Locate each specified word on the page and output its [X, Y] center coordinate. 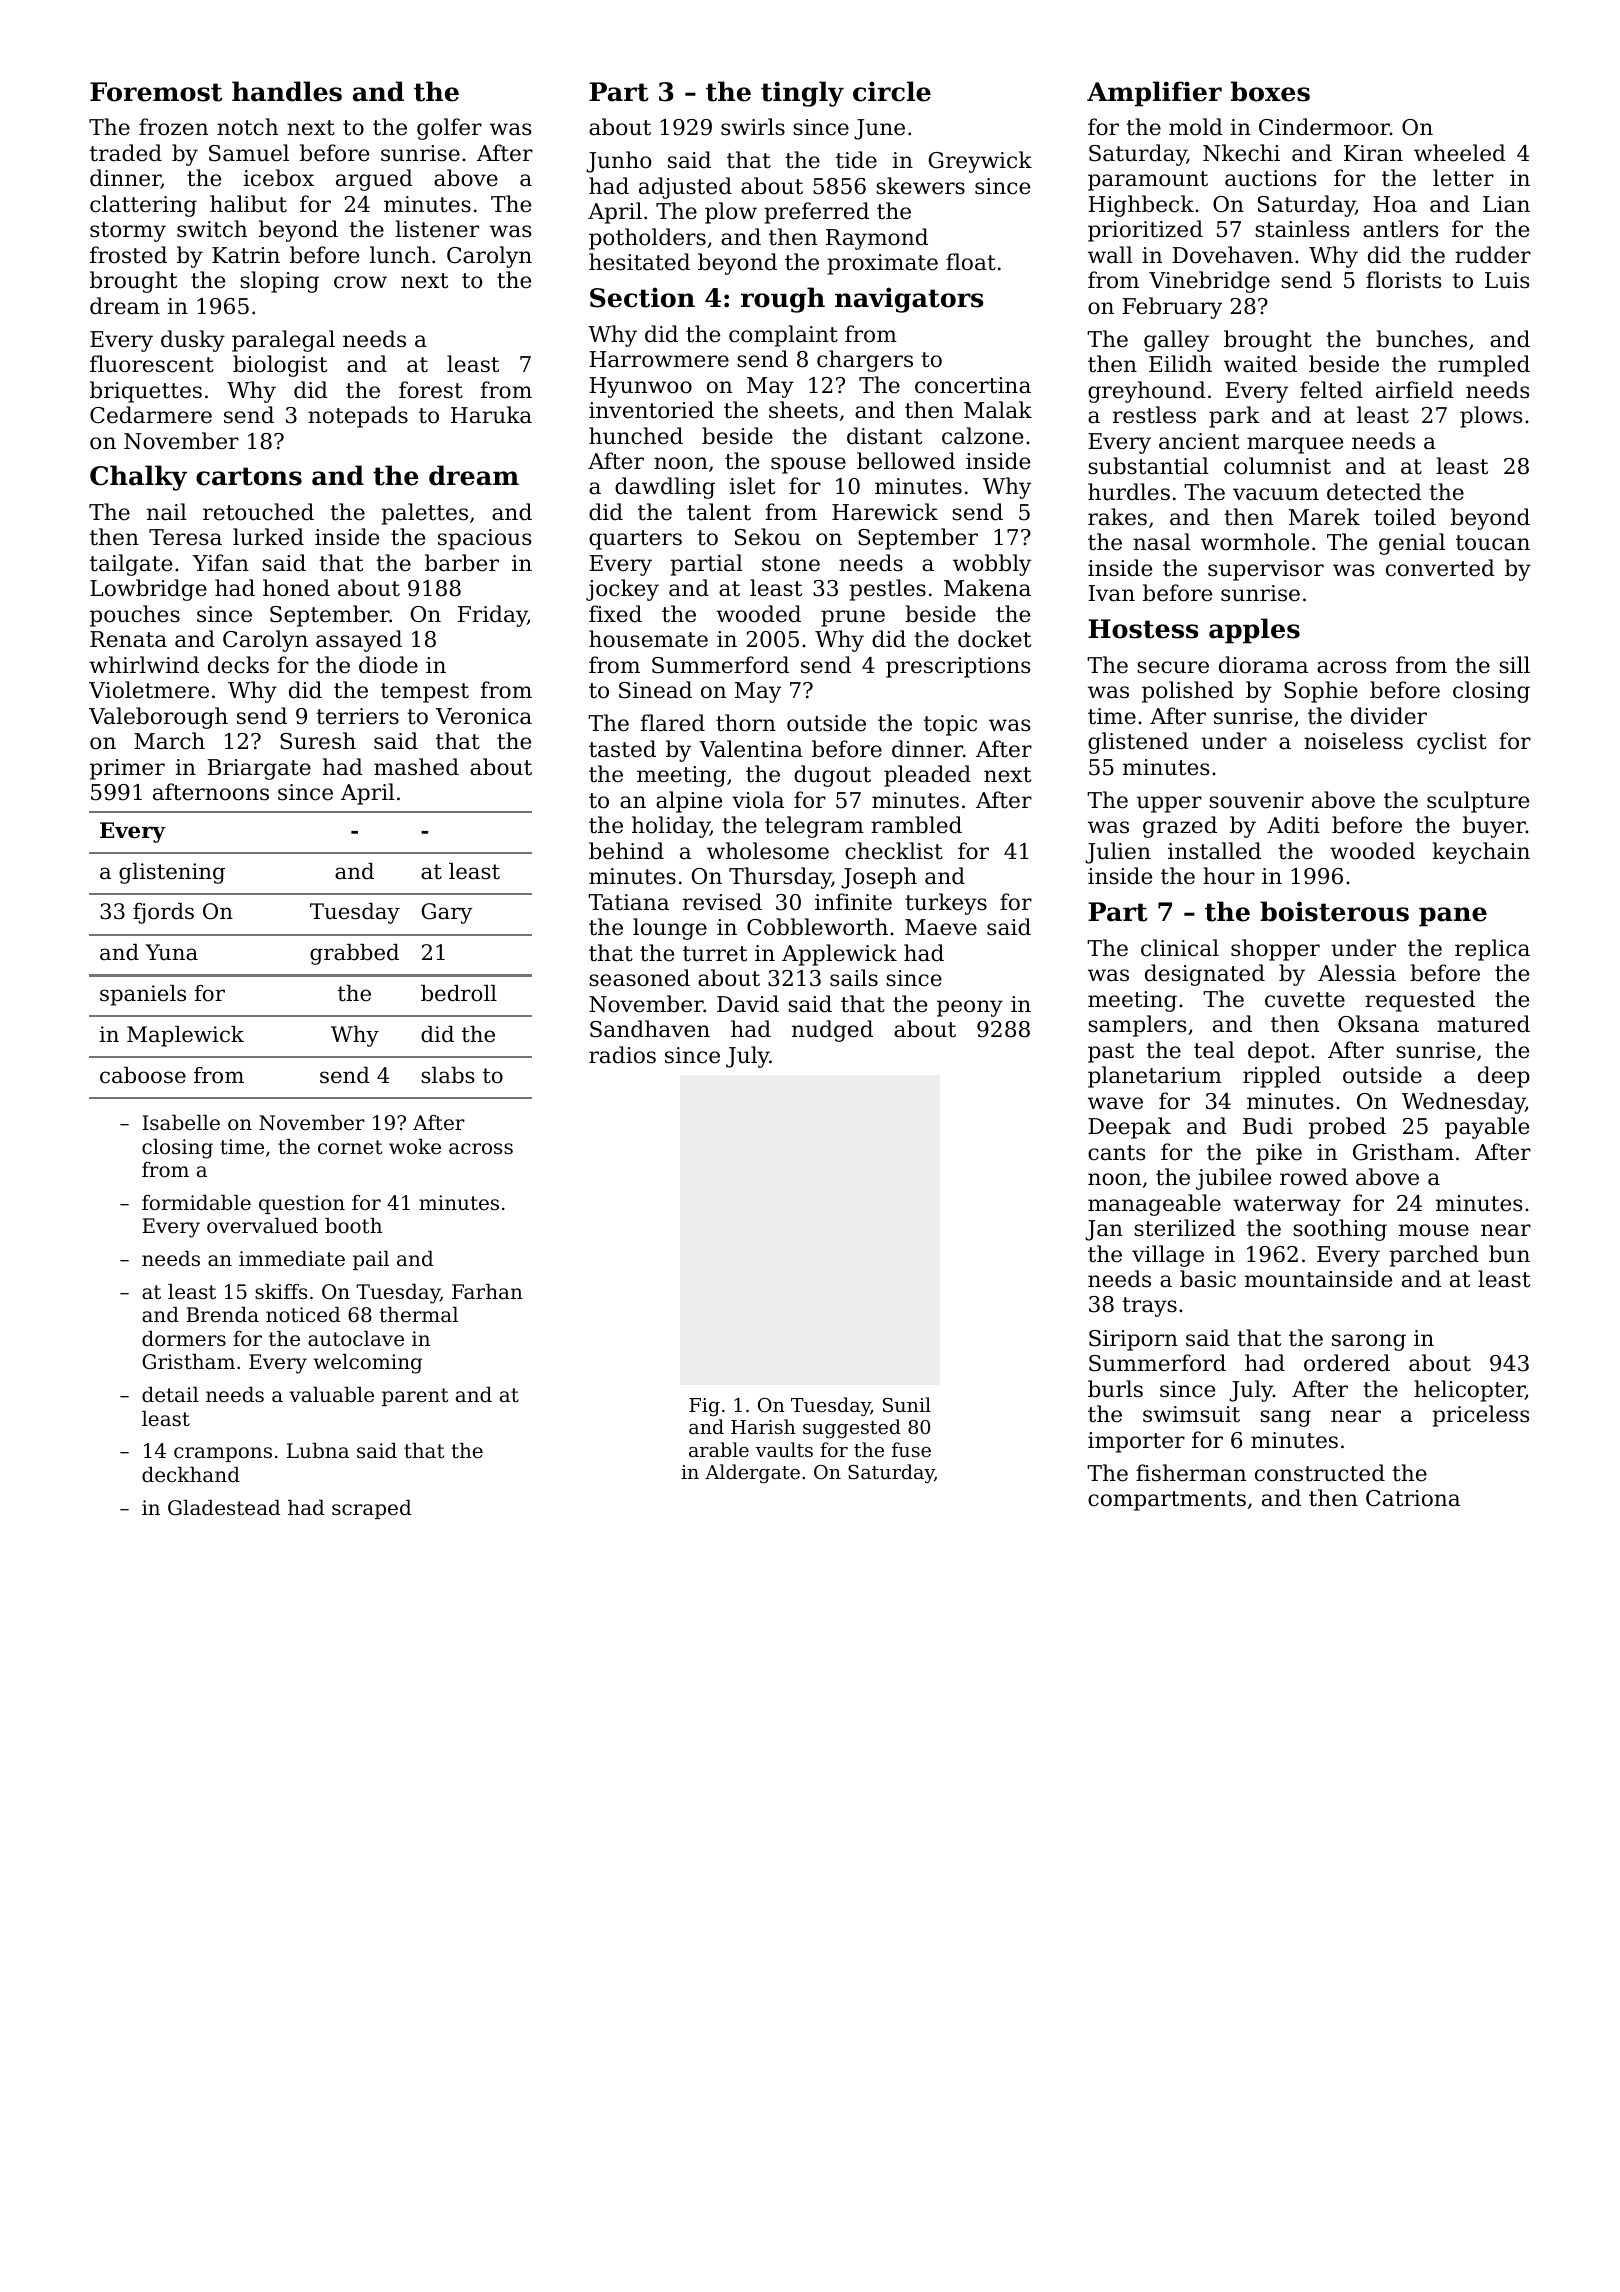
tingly [802, 94]
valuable [331, 1395]
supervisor [1266, 570]
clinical [1180, 948]
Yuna [171, 952]
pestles [887, 590]
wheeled [1460, 153]
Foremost [156, 92]
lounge [670, 929]
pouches [135, 616]
